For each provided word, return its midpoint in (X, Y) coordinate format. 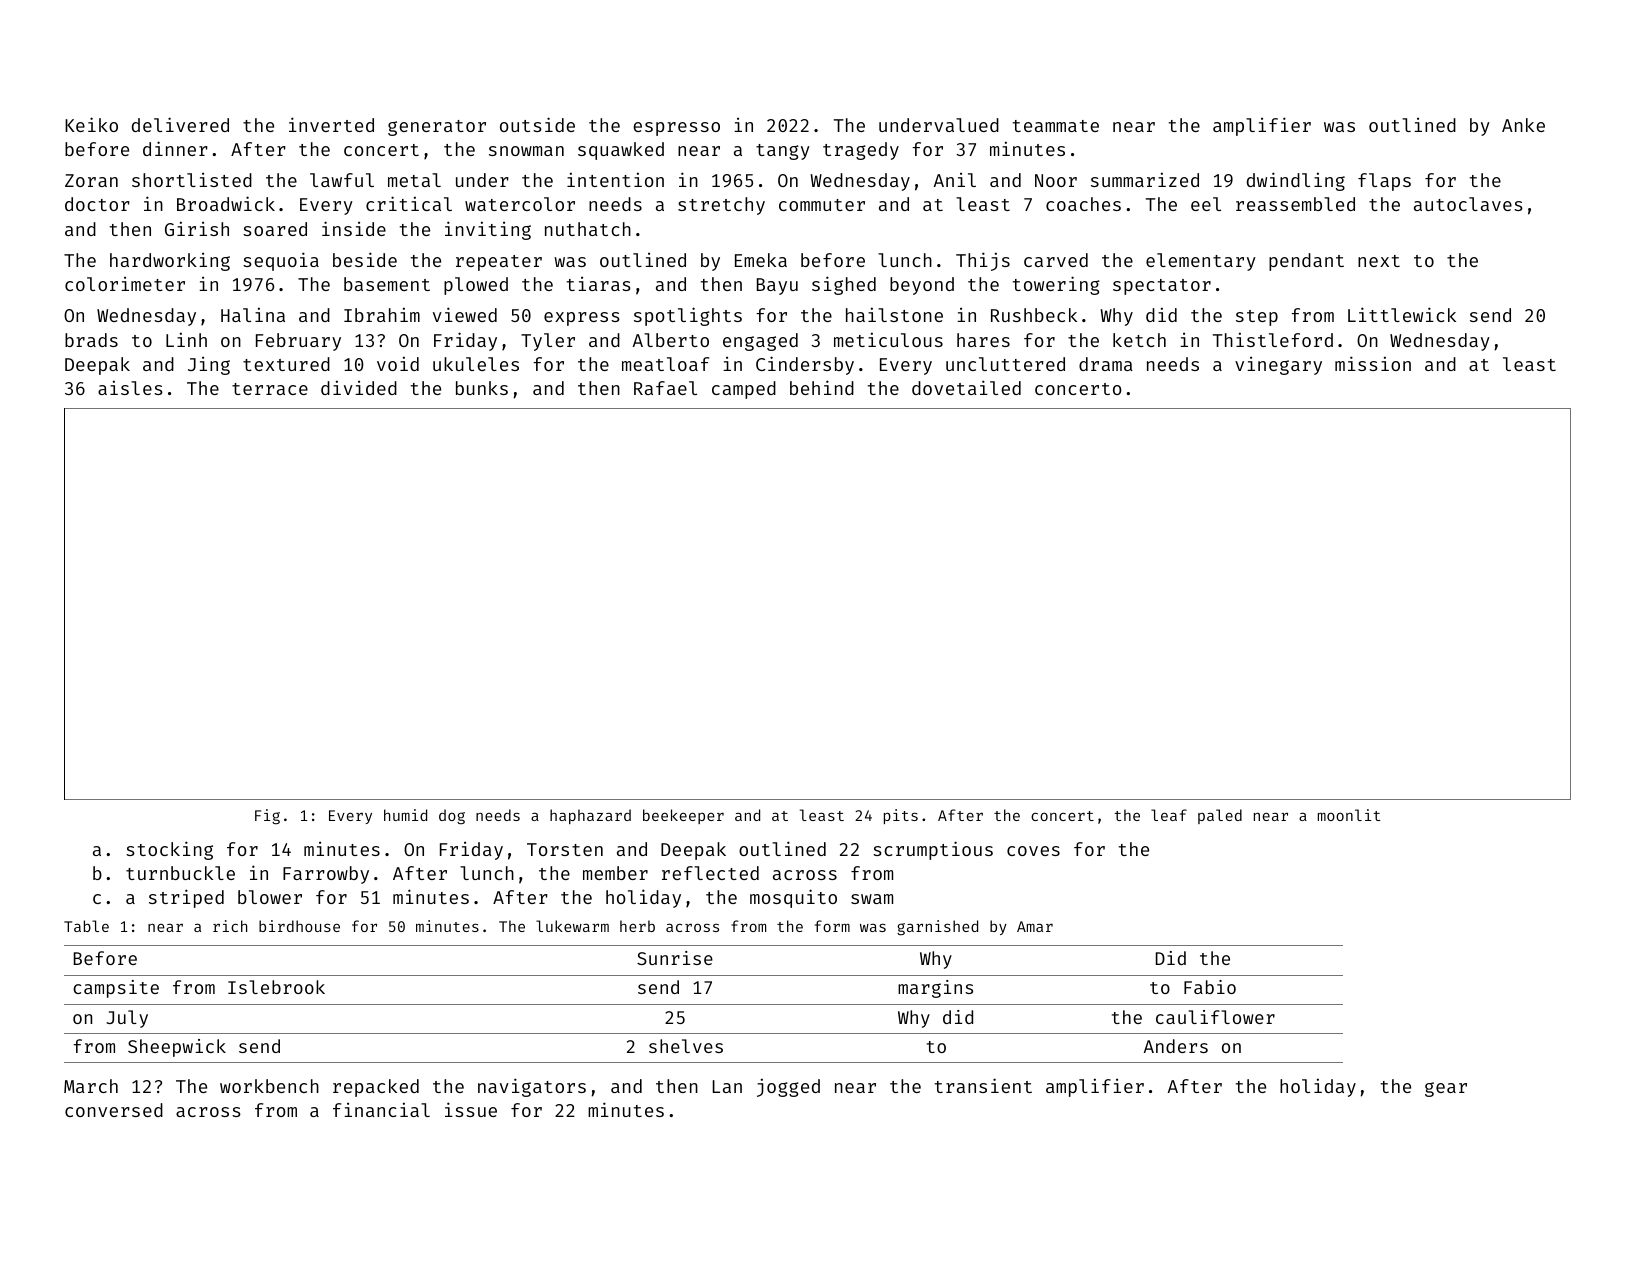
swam (872, 899)
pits (901, 816)
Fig (267, 817)
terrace (270, 389)
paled (1220, 816)
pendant (1306, 262)
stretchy (721, 206)
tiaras (599, 284)
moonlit (1349, 815)
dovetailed (966, 387)
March (91, 1086)
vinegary (1278, 366)
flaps (1384, 182)
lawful (342, 180)
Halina (253, 314)
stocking (169, 850)
